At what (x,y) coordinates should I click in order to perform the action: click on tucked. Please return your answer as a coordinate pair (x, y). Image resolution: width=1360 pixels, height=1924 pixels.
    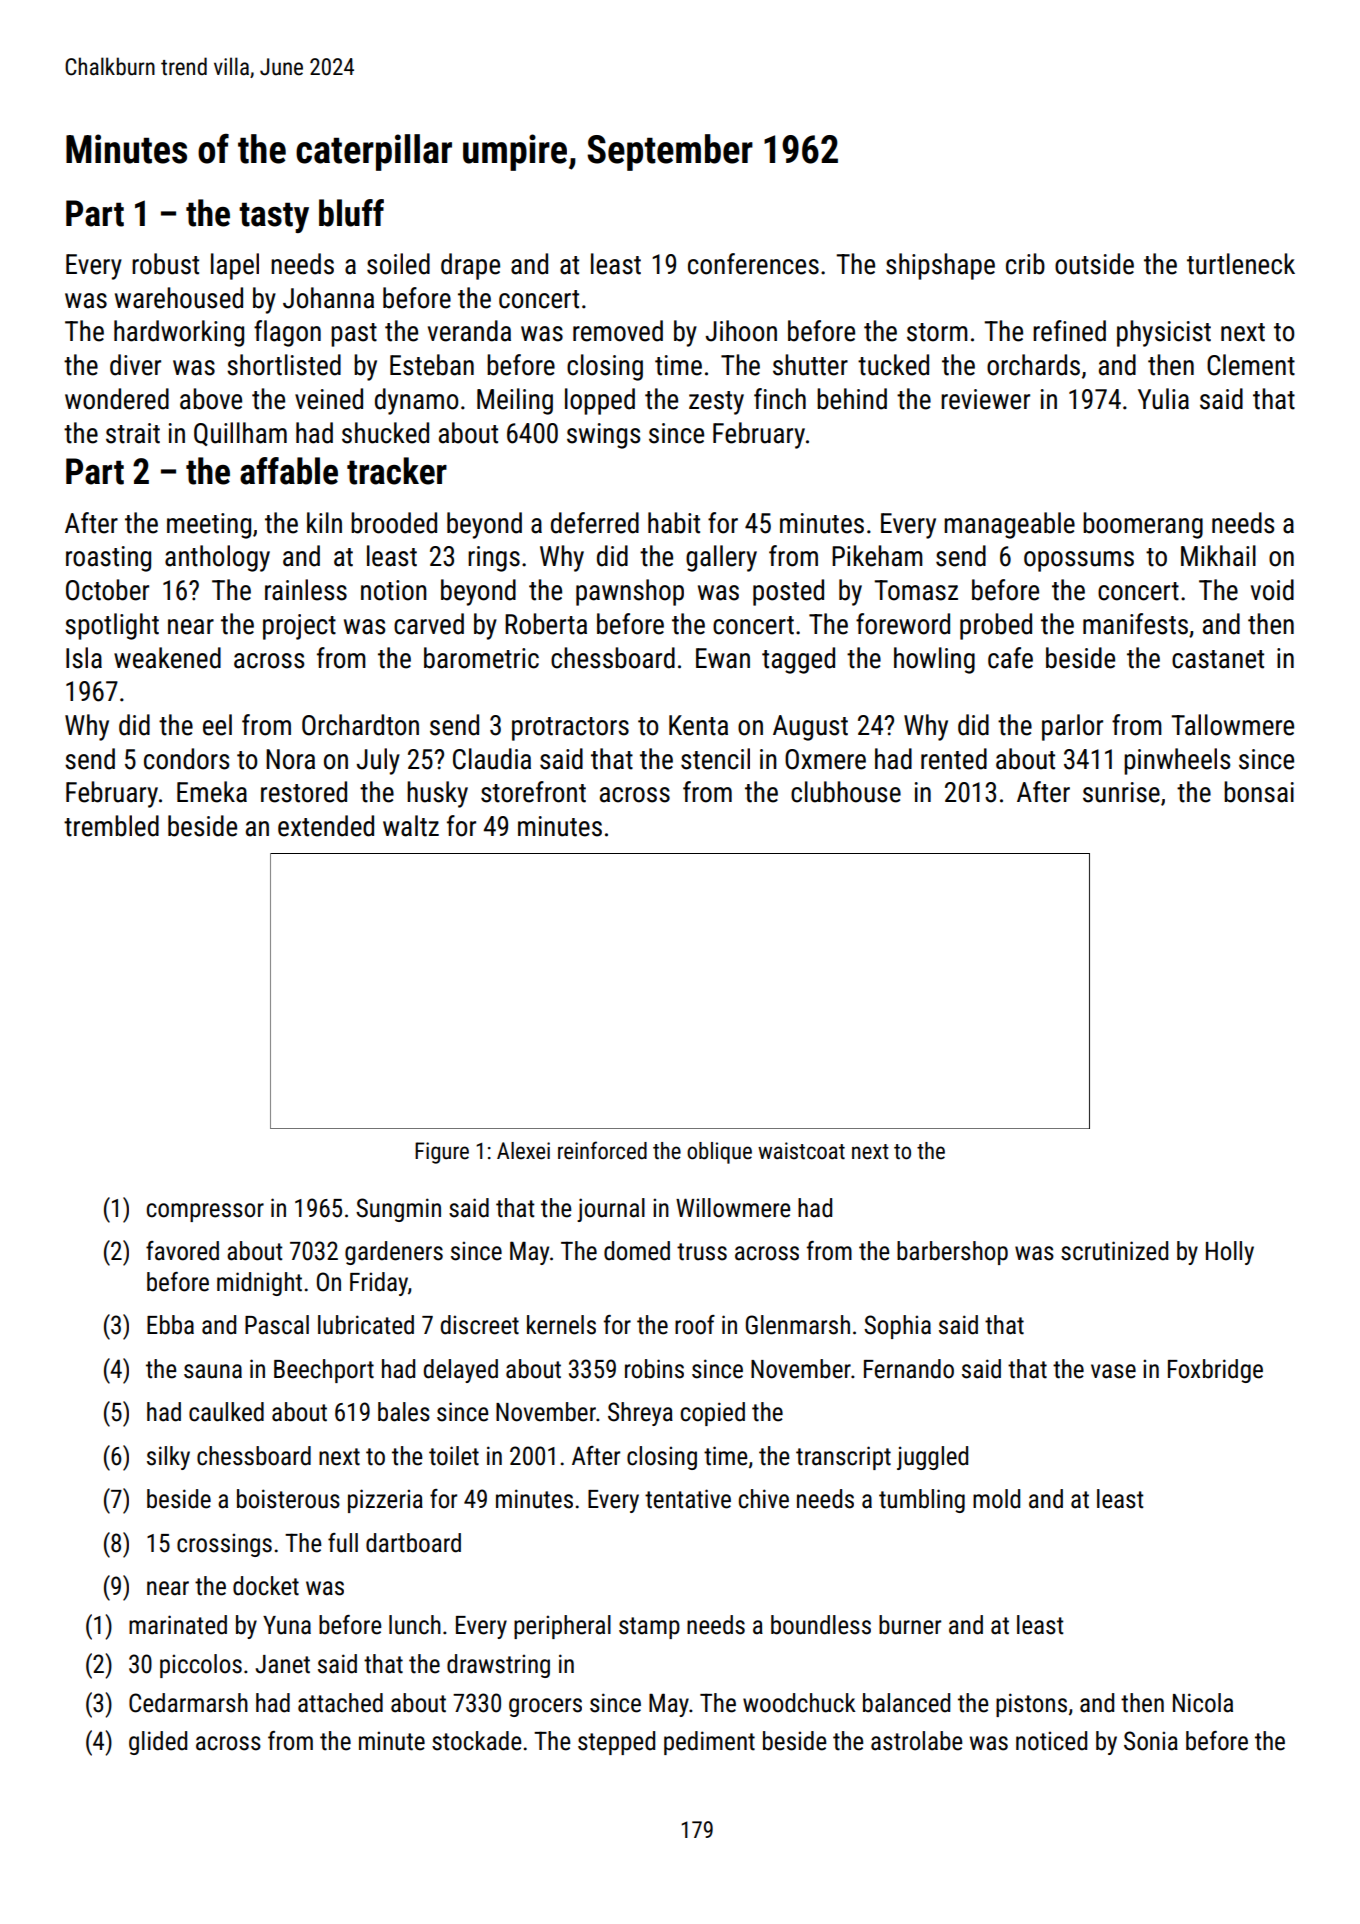
    Looking at the image, I should click on (893, 365).
